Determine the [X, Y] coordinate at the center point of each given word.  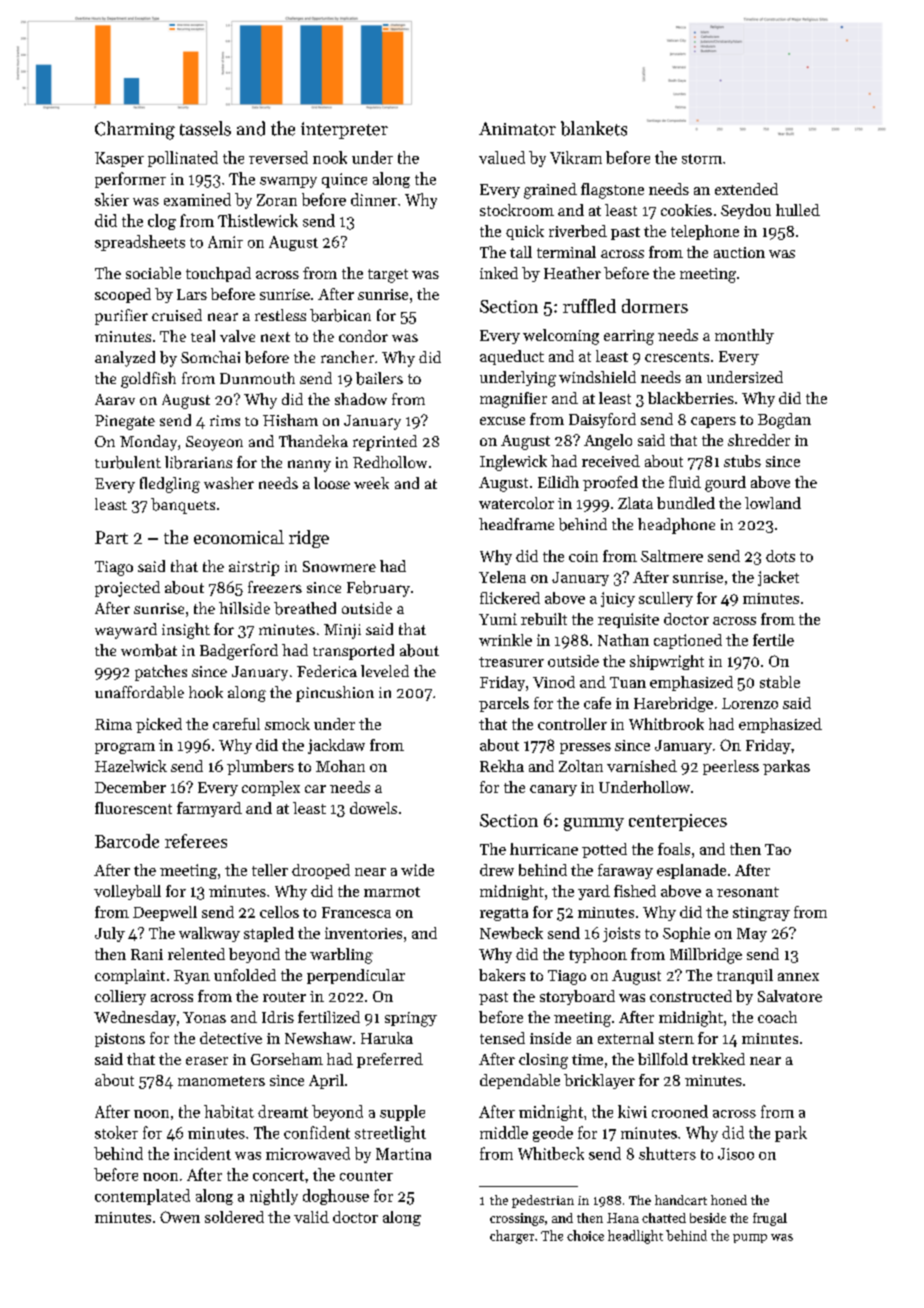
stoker [116, 1132]
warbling [341, 956]
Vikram [576, 157]
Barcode [127, 841]
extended [746, 189]
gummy [594, 824]
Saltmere [672, 556]
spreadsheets [140, 243]
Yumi [498, 619]
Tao [778, 849]
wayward [126, 631]
